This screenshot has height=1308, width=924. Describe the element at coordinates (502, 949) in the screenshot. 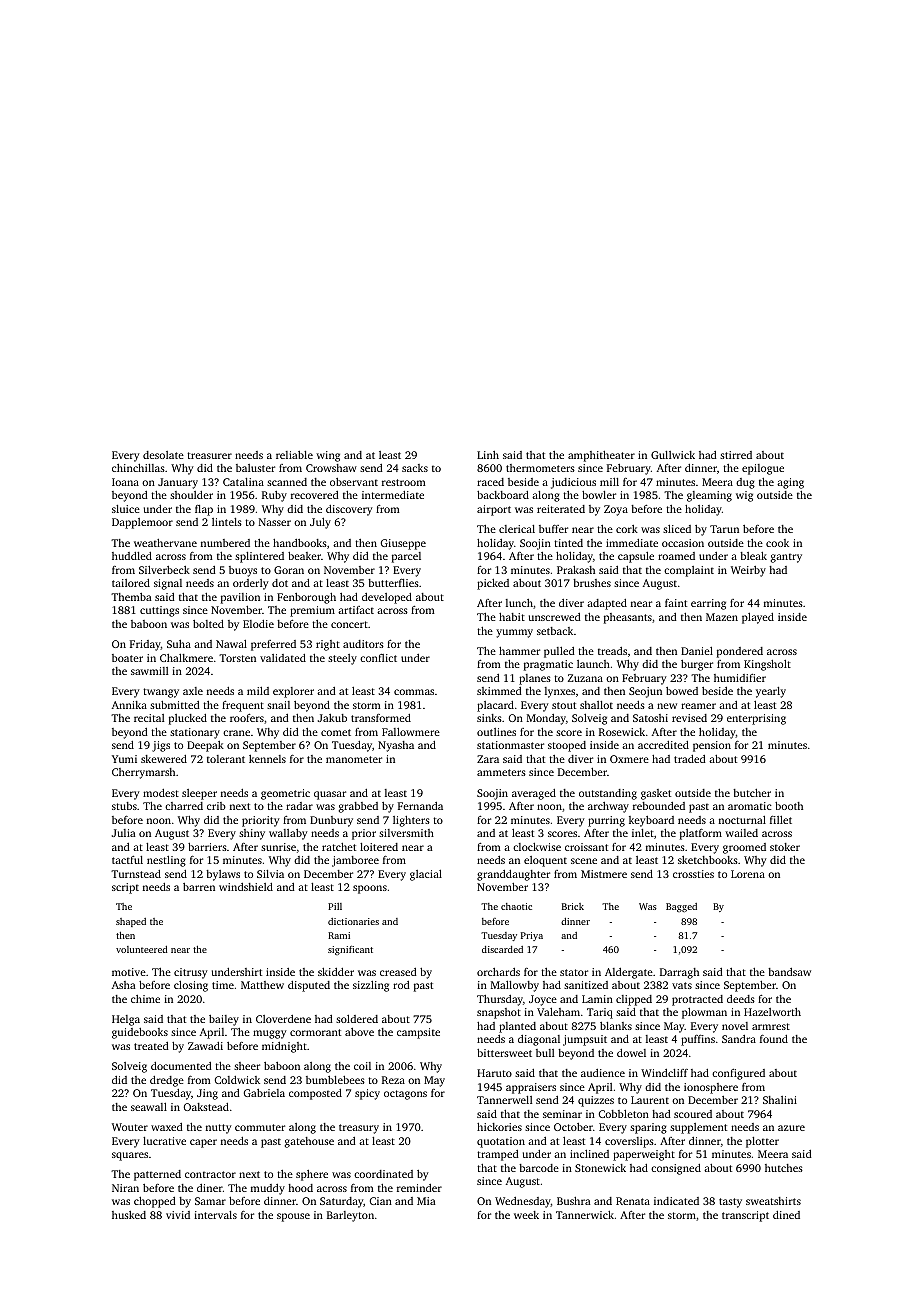

I see `discarded` at that location.
